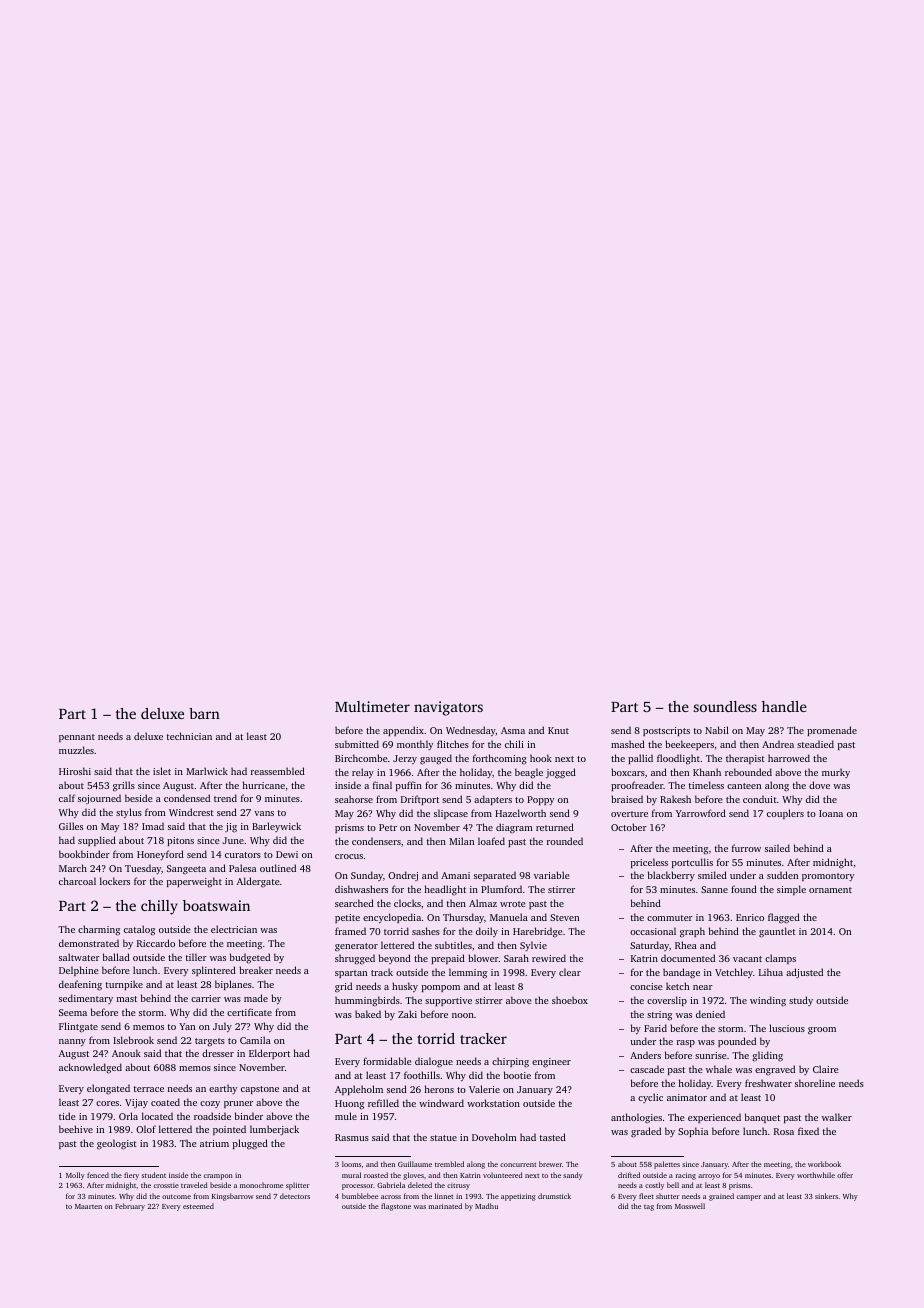 The height and width of the screenshot is (1308, 924). Describe the element at coordinates (376, 841) in the screenshot. I see `condensers` at that location.
